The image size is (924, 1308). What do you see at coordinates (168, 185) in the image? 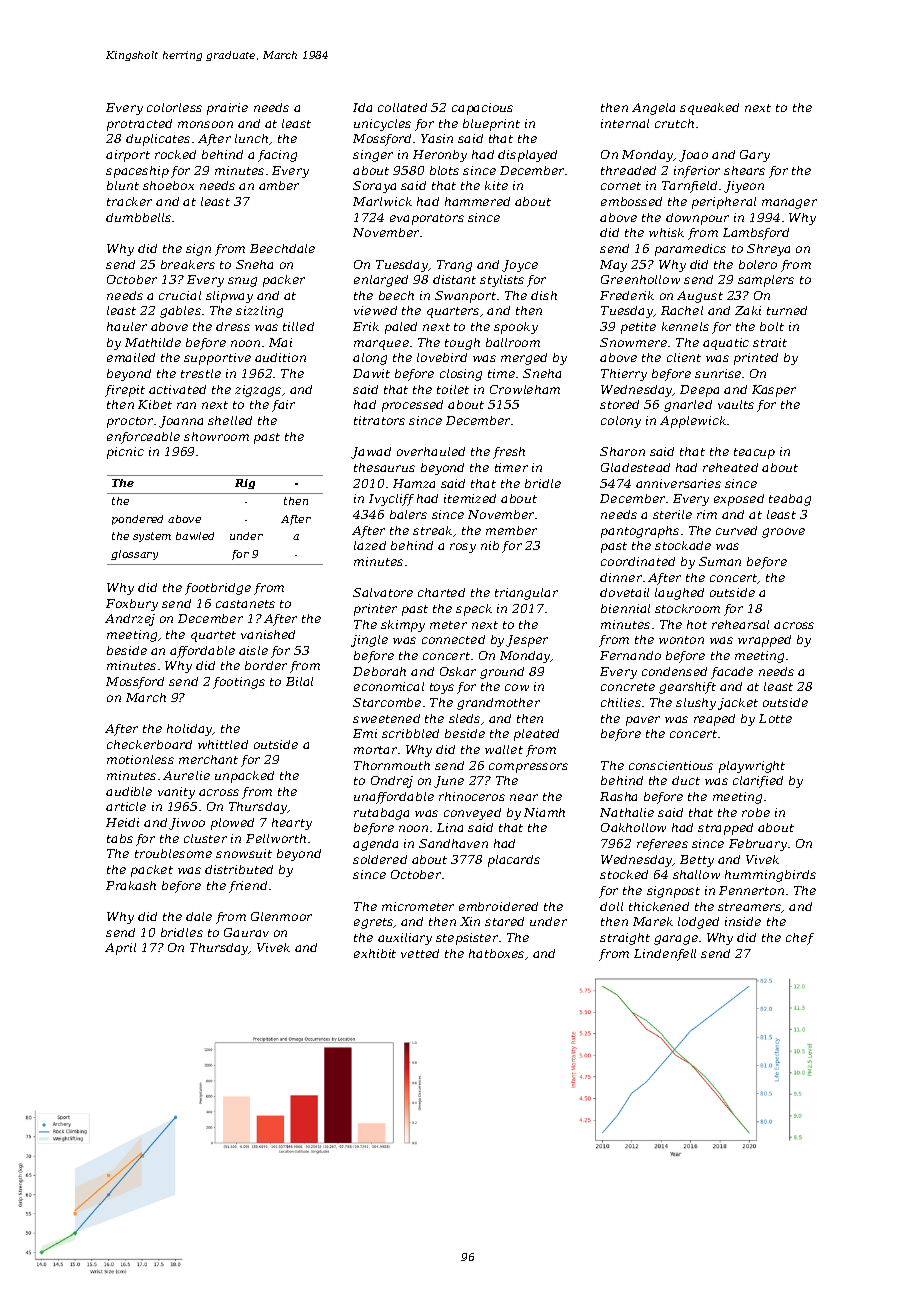
I see `shoebox` at bounding box center [168, 185].
